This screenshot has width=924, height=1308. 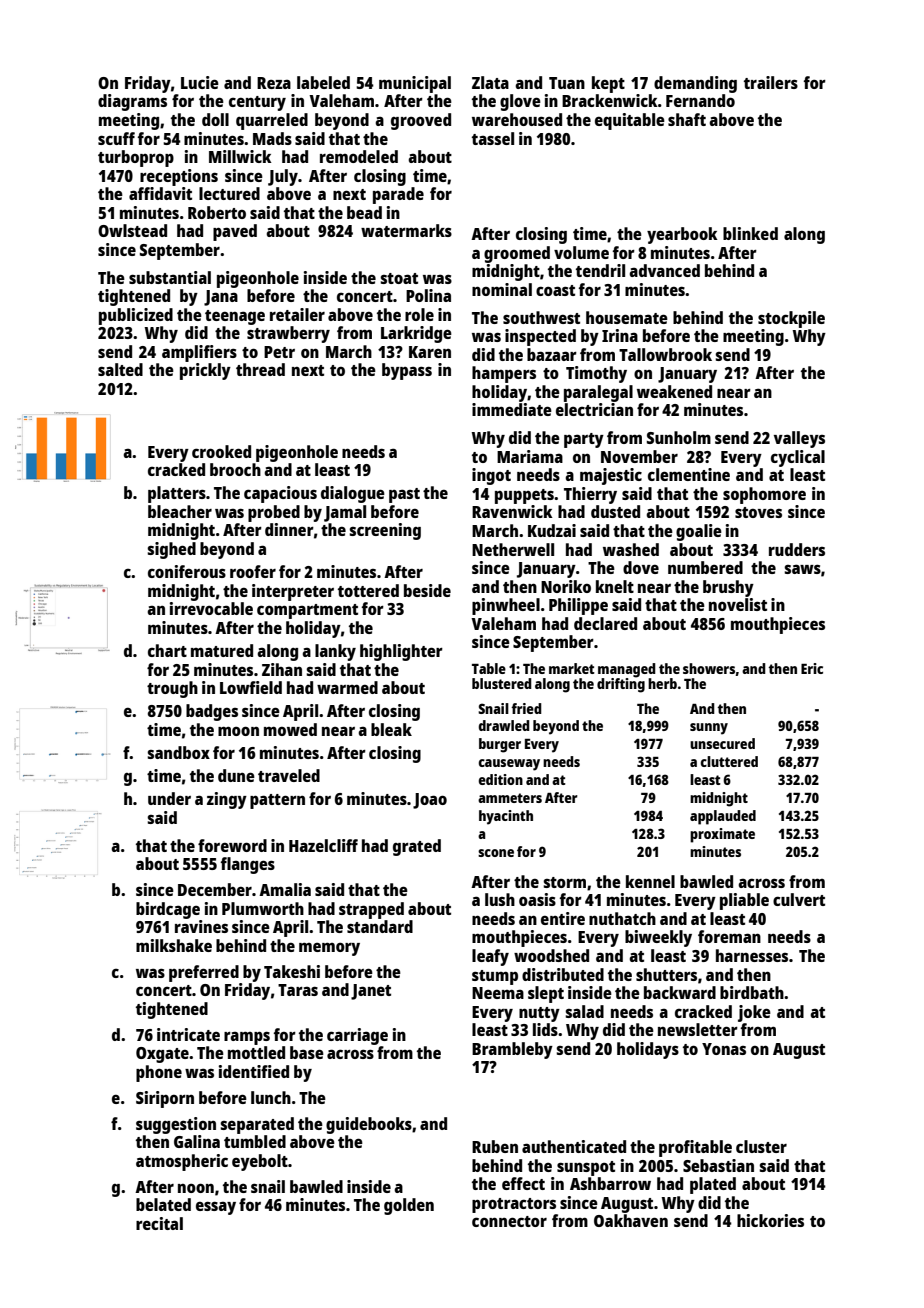 What do you see at coordinates (427, 590) in the screenshot?
I see `beside` at bounding box center [427, 590].
